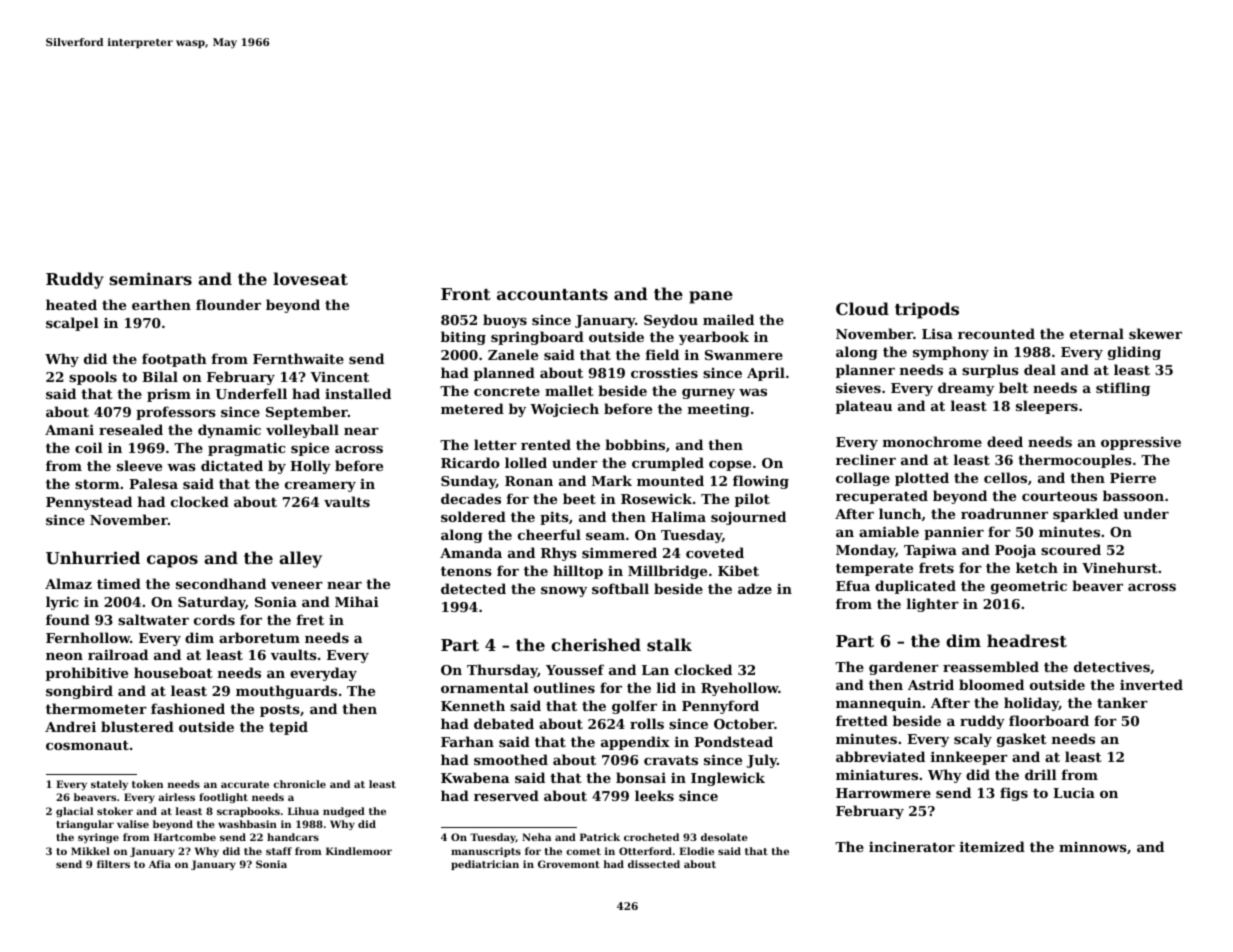  Describe the element at coordinates (654, 864) in the document. I see `dissected` at that location.
